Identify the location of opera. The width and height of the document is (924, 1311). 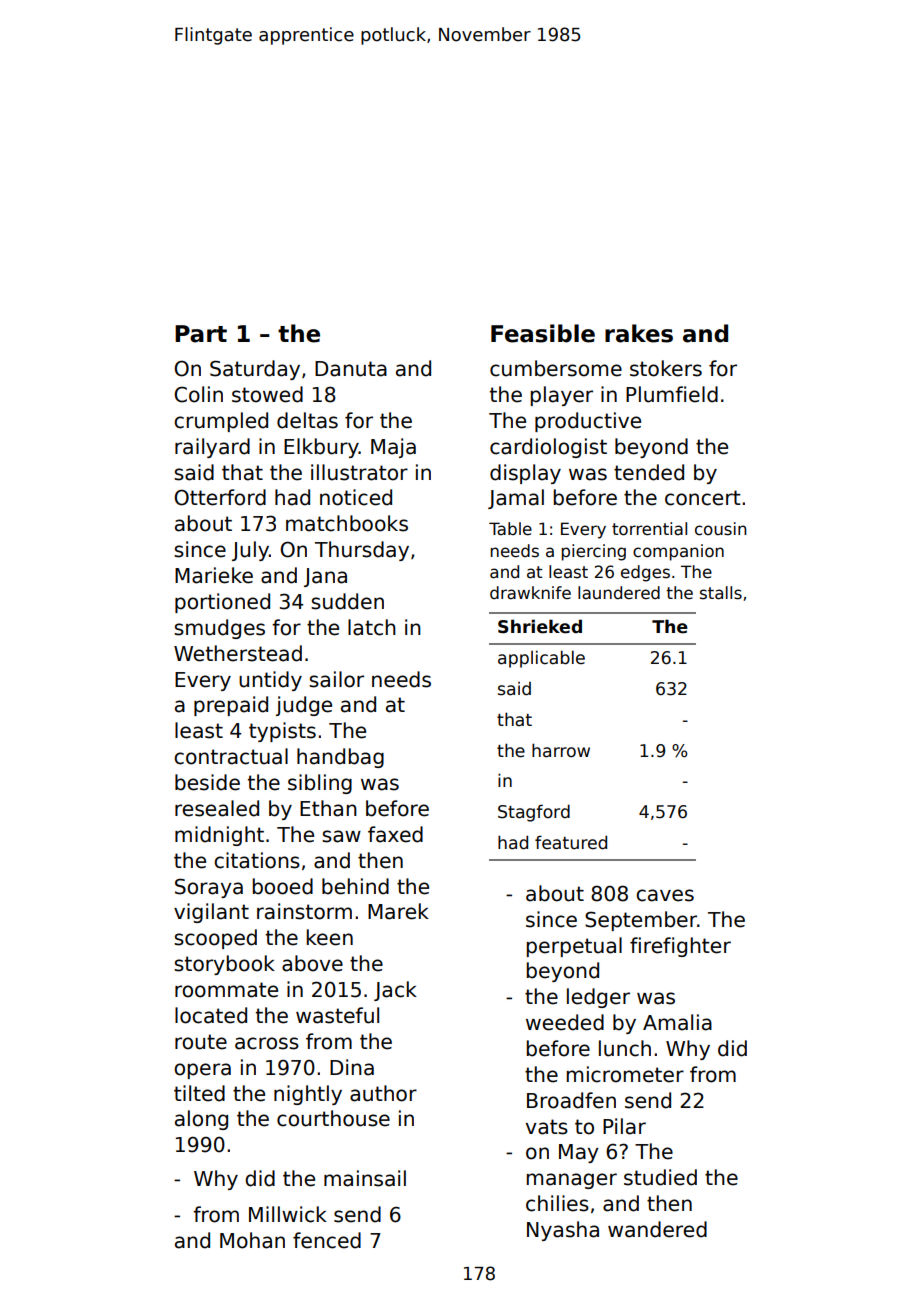
(202, 1071).
